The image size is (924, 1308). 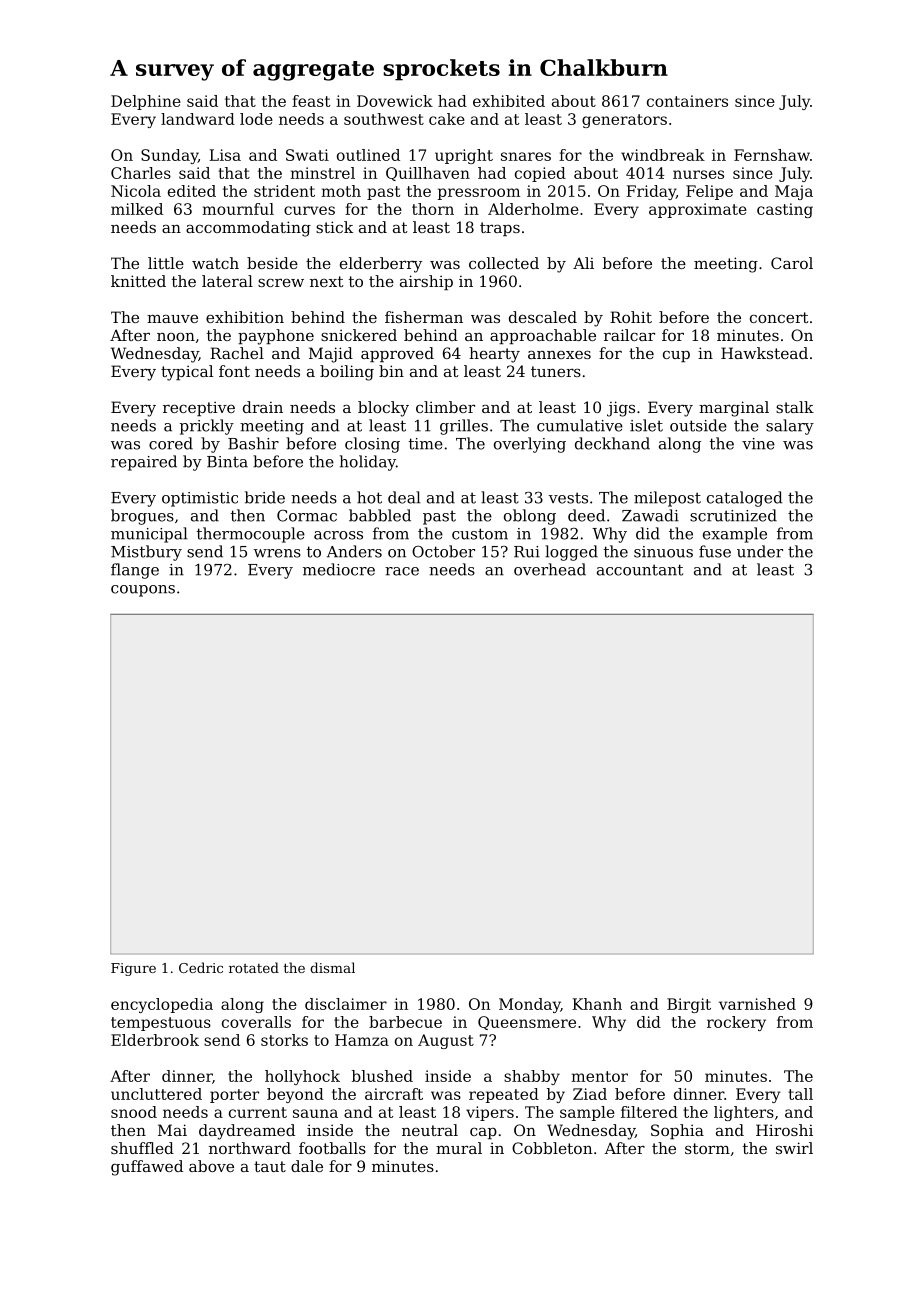 What do you see at coordinates (530, 517) in the document?
I see `oblong` at bounding box center [530, 517].
